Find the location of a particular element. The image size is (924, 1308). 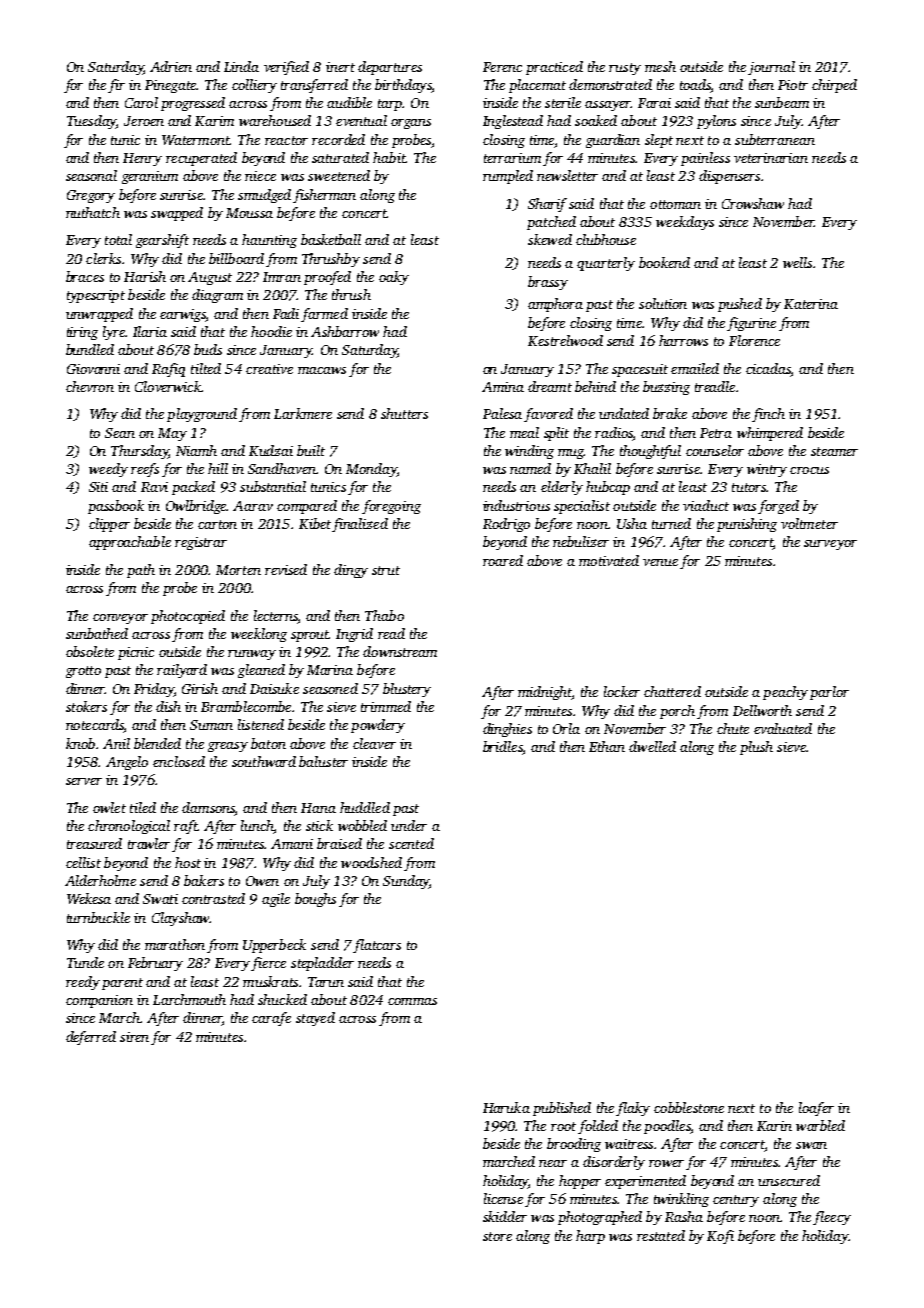

named is located at coordinates (530, 468).
